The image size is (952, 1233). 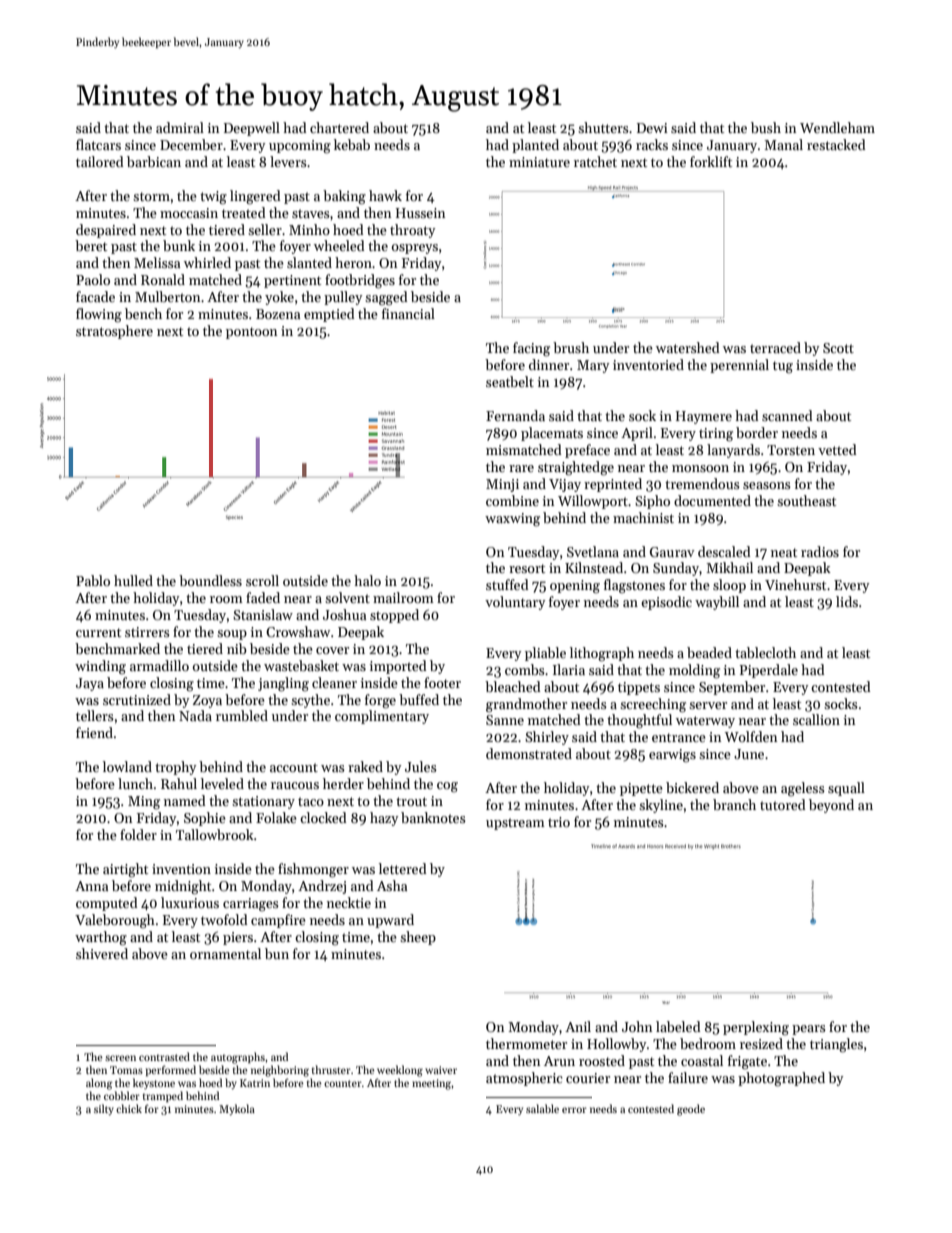 What do you see at coordinates (836, 144) in the image?
I see `restacked` at bounding box center [836, 144].
